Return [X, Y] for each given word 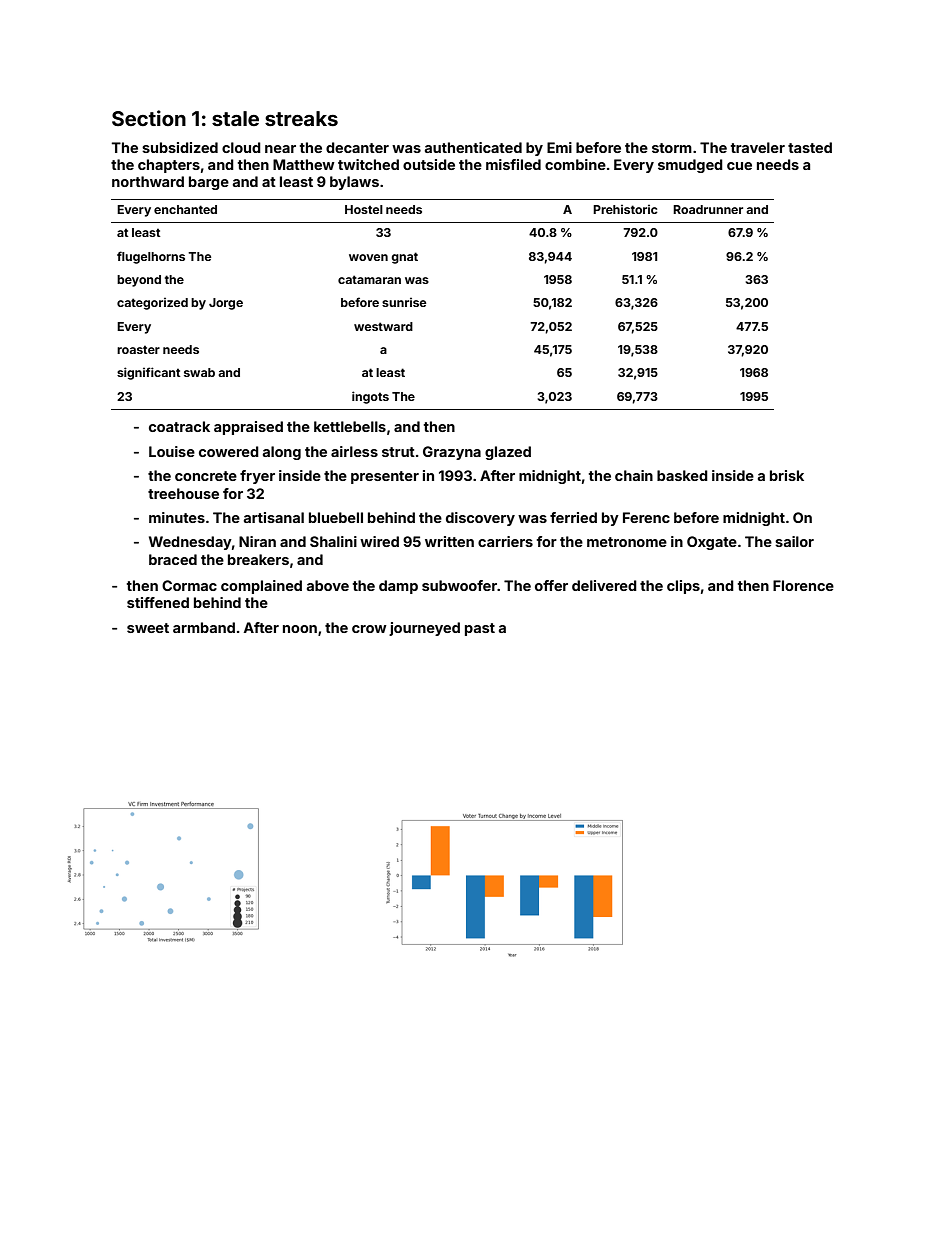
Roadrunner [708, 209]
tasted [810, 147]
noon [300, 629]
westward [383, 326]
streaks [301, 118]
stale [235, 118]
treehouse [183, 493]
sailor [794, 541]
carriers [505, 541]
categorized [152, 304]
